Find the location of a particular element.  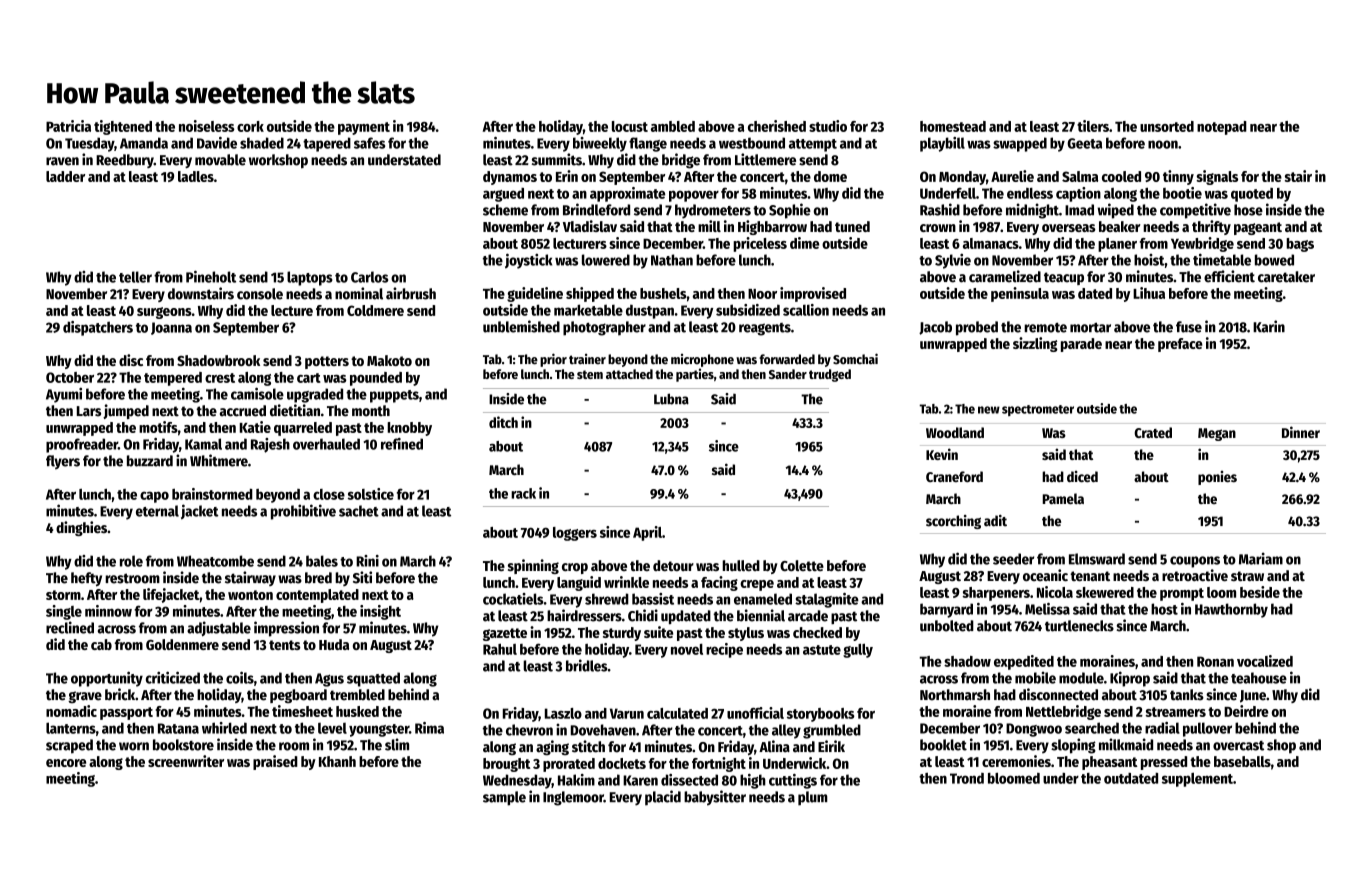

stalagmite is located at coordinates (827, 600).
